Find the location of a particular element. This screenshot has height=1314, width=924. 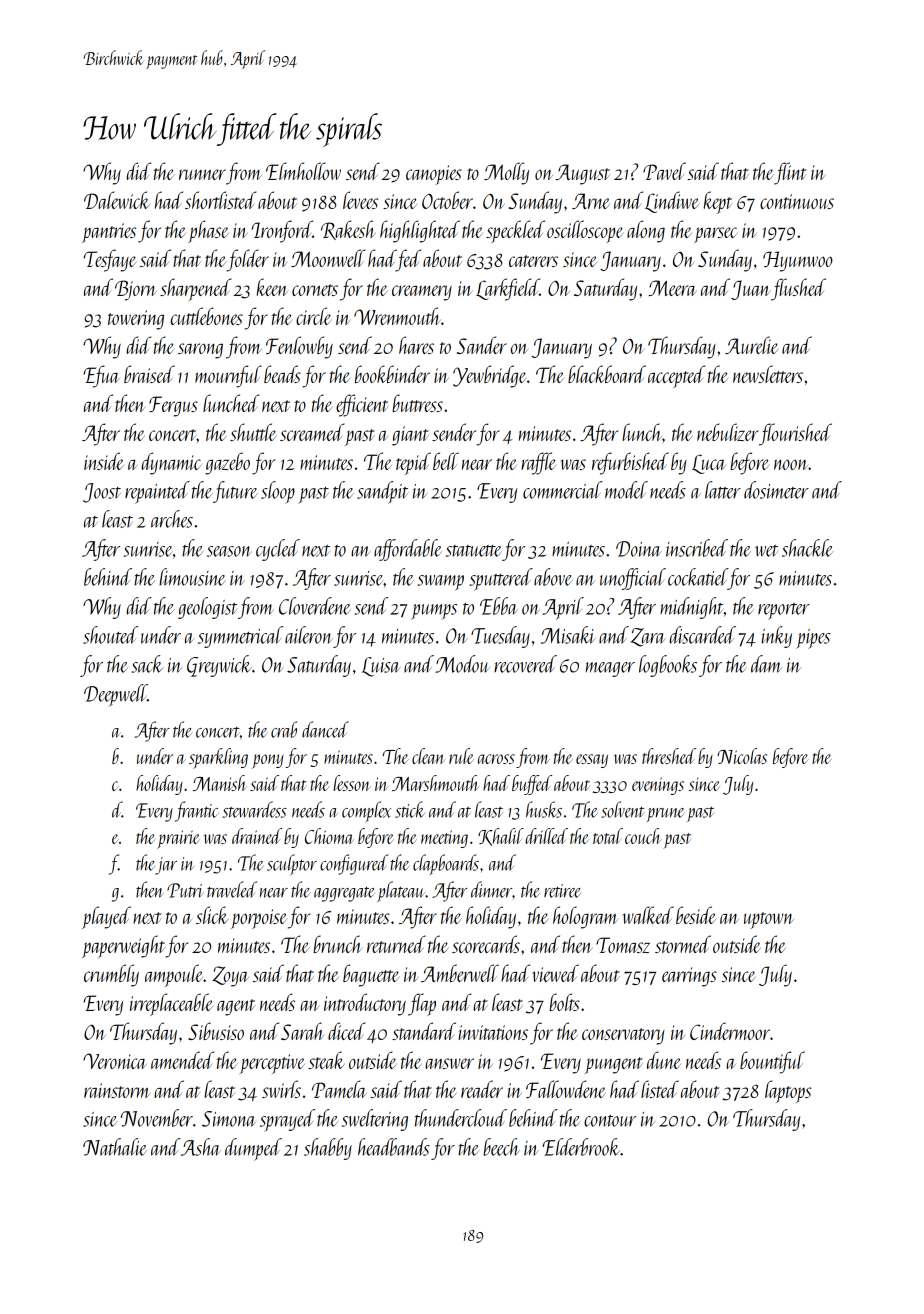

dam is located at coordinates (766, 664).
